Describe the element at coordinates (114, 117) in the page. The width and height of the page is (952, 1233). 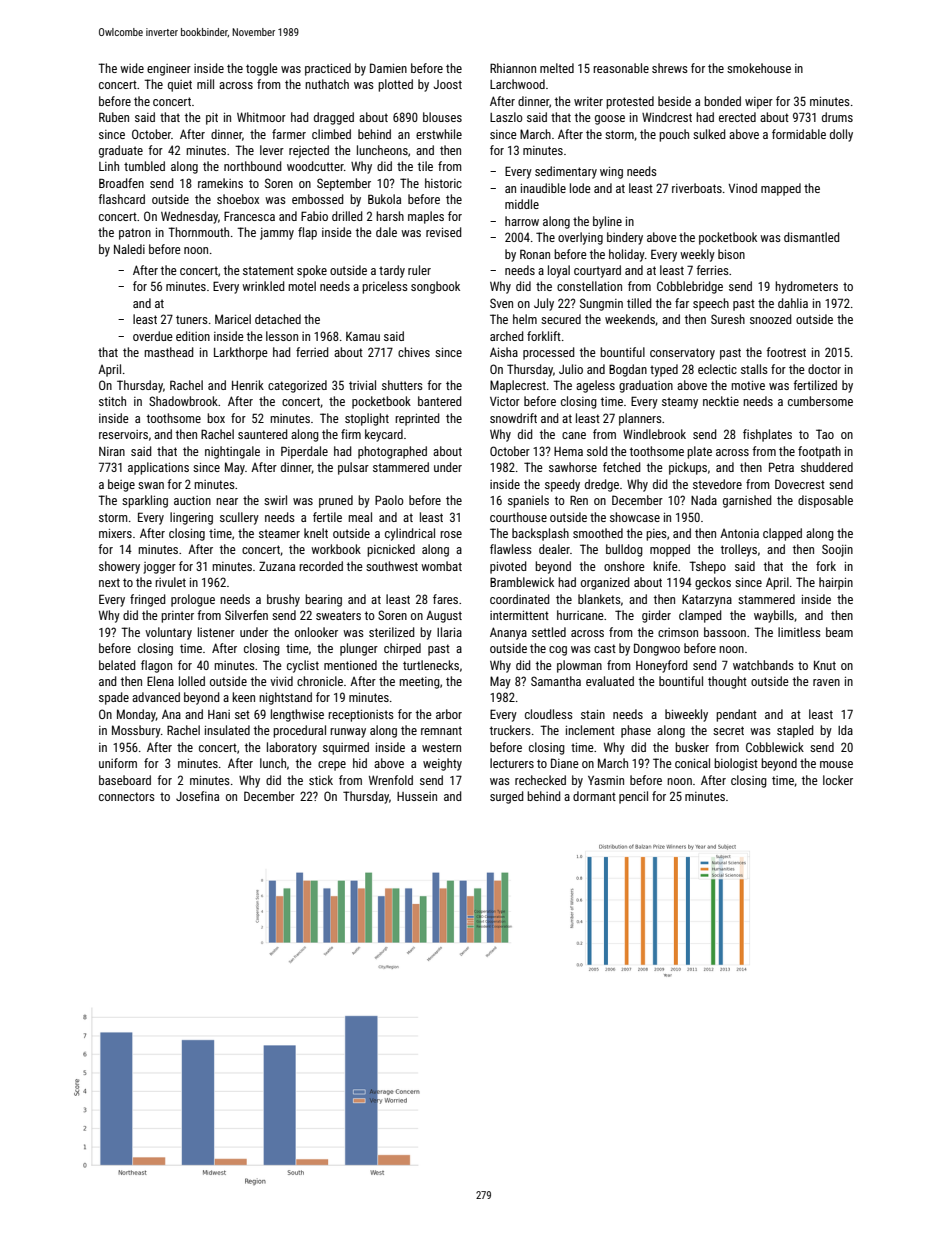
I see `Ruben` at that location.
